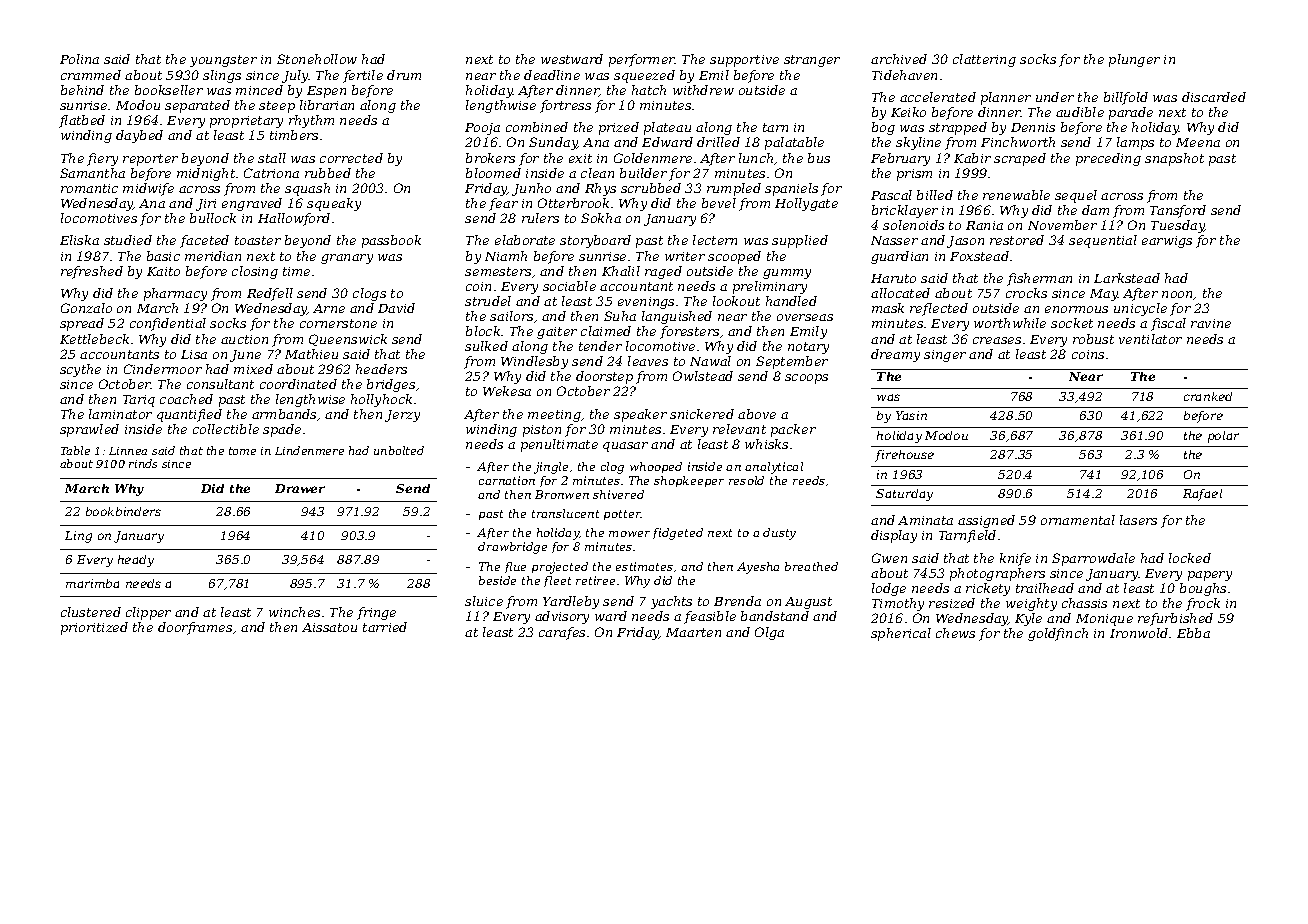 The height and width of the screenshot is (924, 1308). I want to click on Aissatou, so click(329, 627).
